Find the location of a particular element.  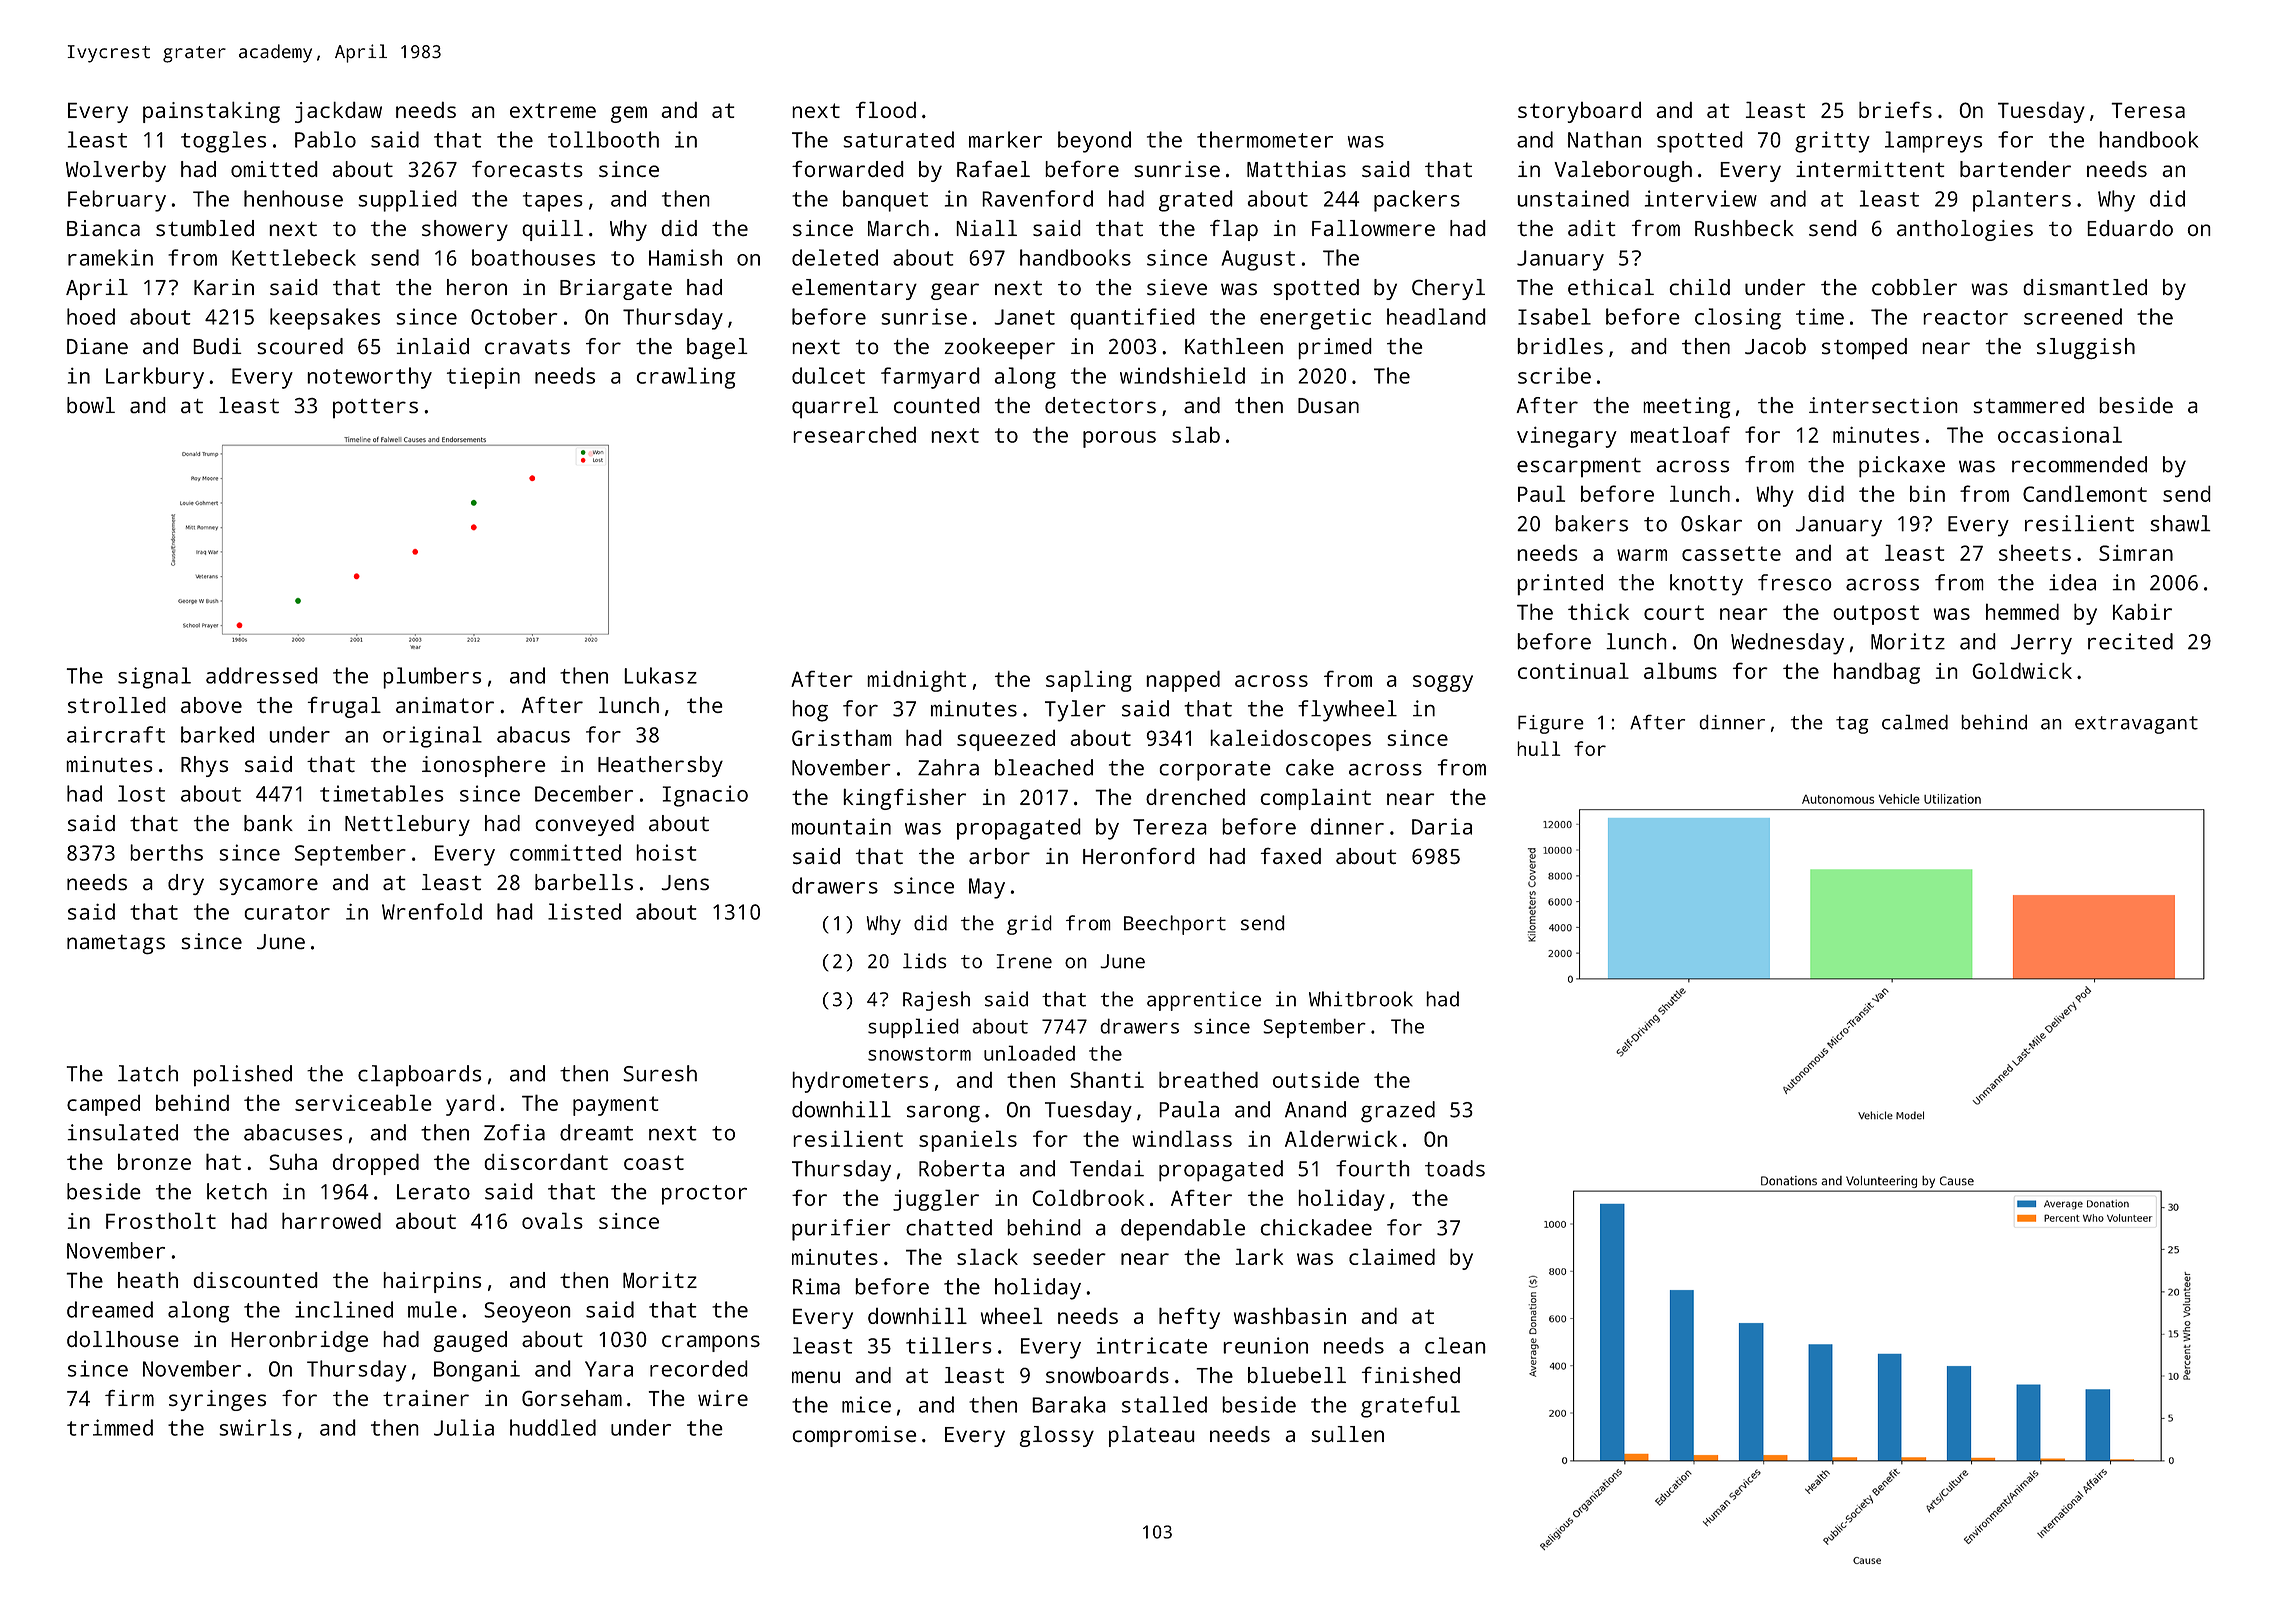

jackdaw is located at coordinates (338, 112).
